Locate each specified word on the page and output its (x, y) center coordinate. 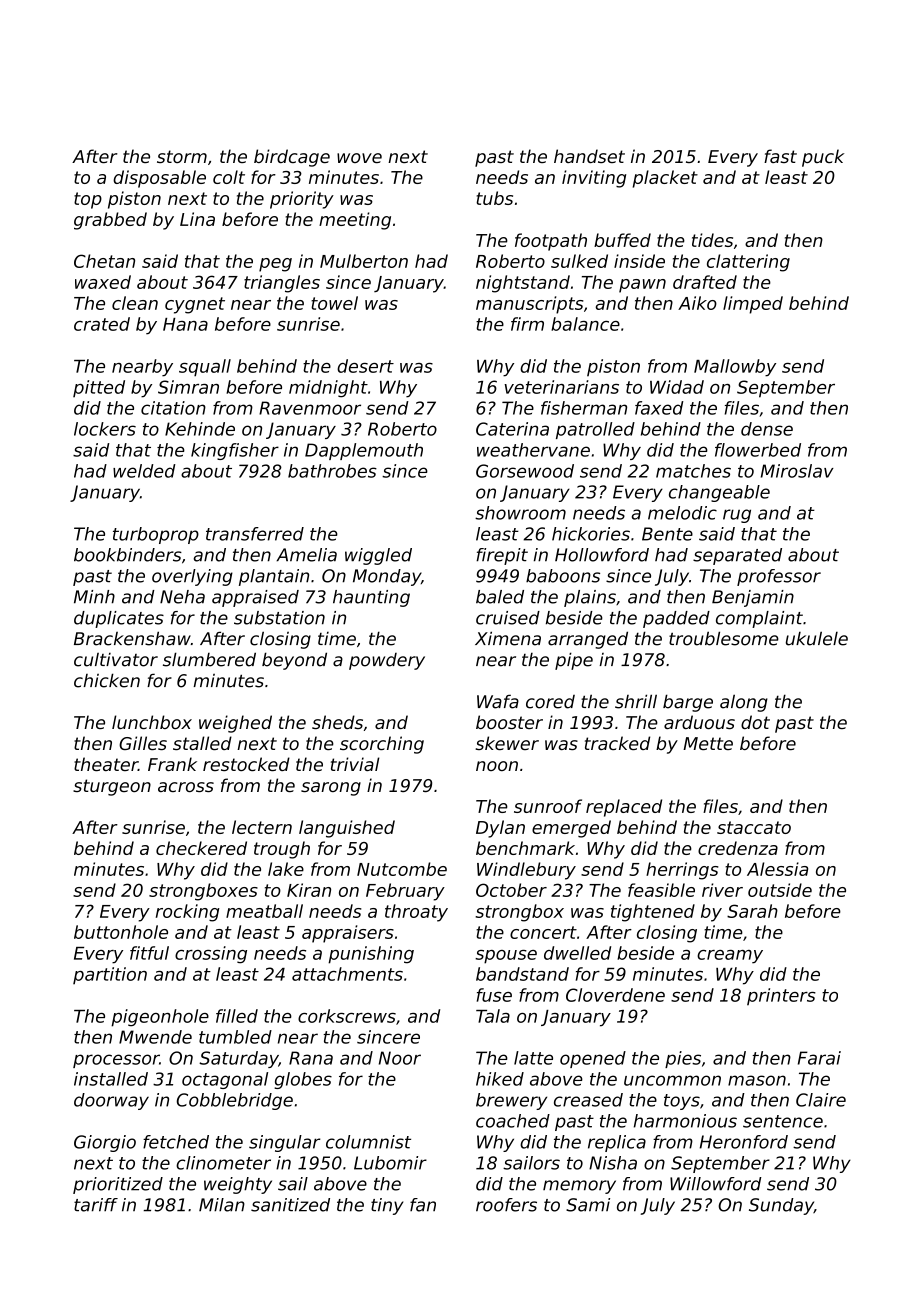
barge (688, 703)
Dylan (500, 829)
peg (275, 265)
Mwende (155, 1037)
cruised (508, 618)
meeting (355, 221)
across (186, 787)
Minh (94, 597)
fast (780, 156)
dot (755, 722)
